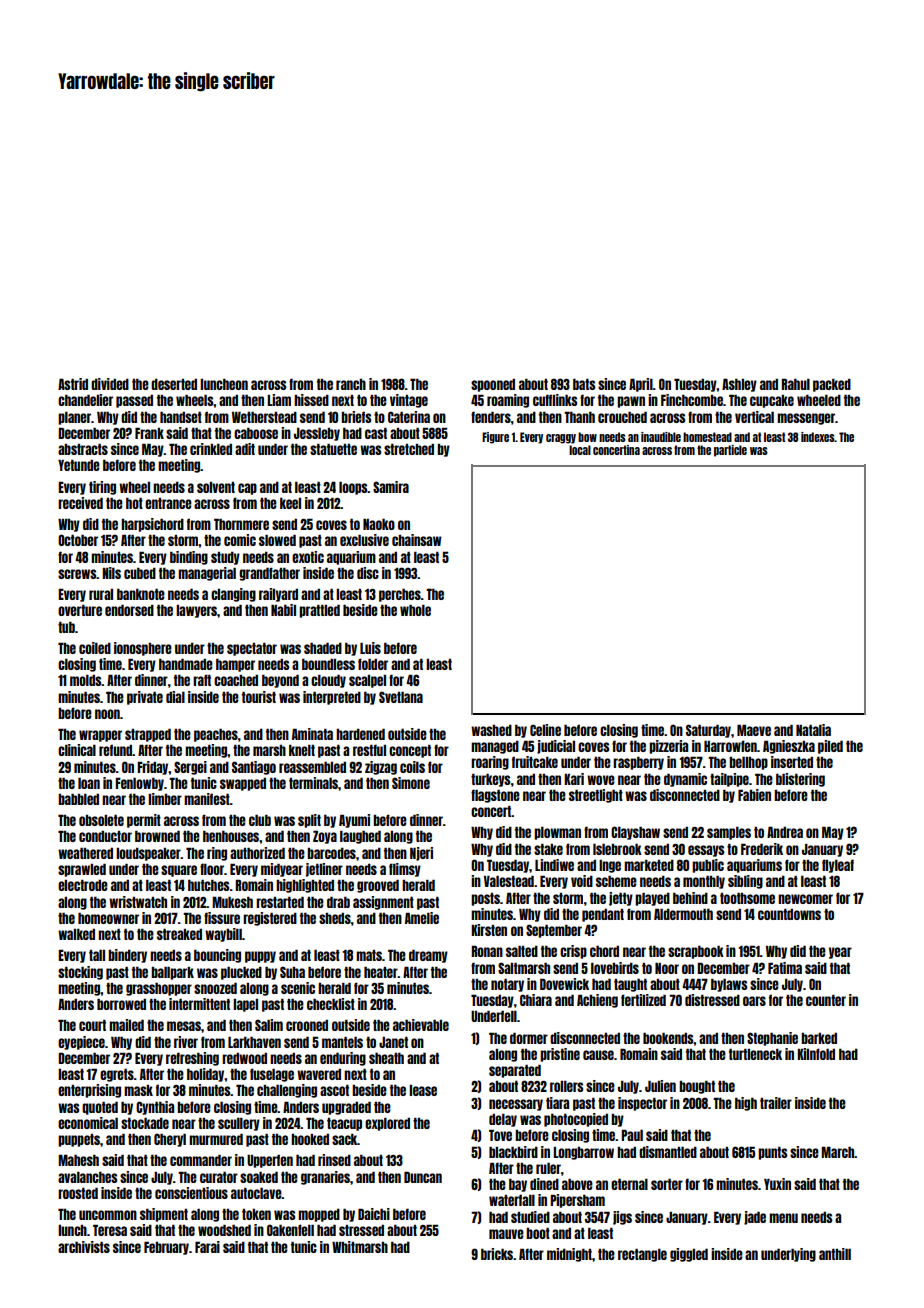  Describe the element at coordinates (78, 540) in the screenshot. I see `October` at that location.
